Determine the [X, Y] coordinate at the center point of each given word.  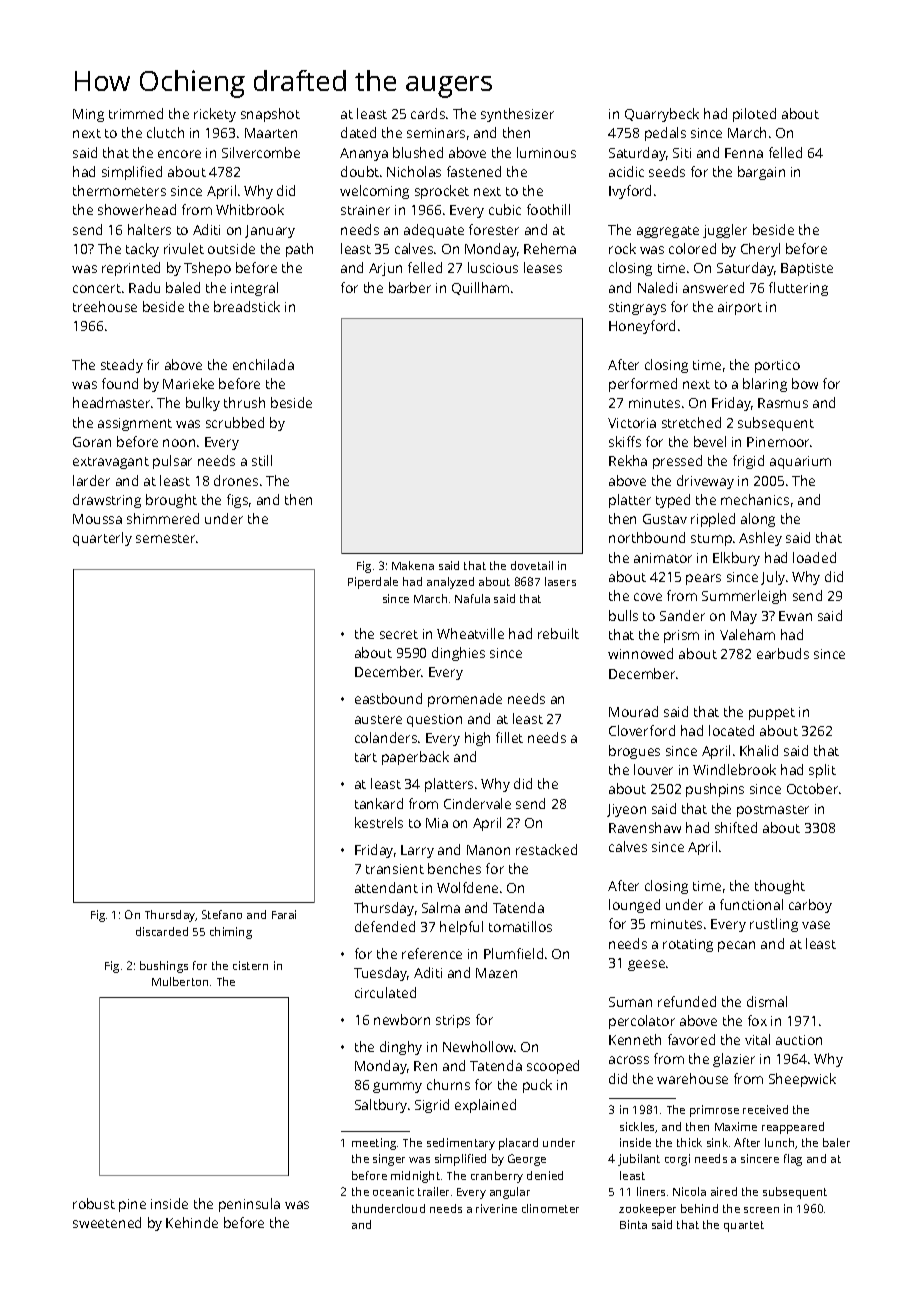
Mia [437, 823]
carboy [810, 906]
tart [366, 757]
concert [97, 288]
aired [724, 1191]
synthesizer [517, 115]
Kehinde [192, 1222]
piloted [754, 115]
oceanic [393, 1191]
